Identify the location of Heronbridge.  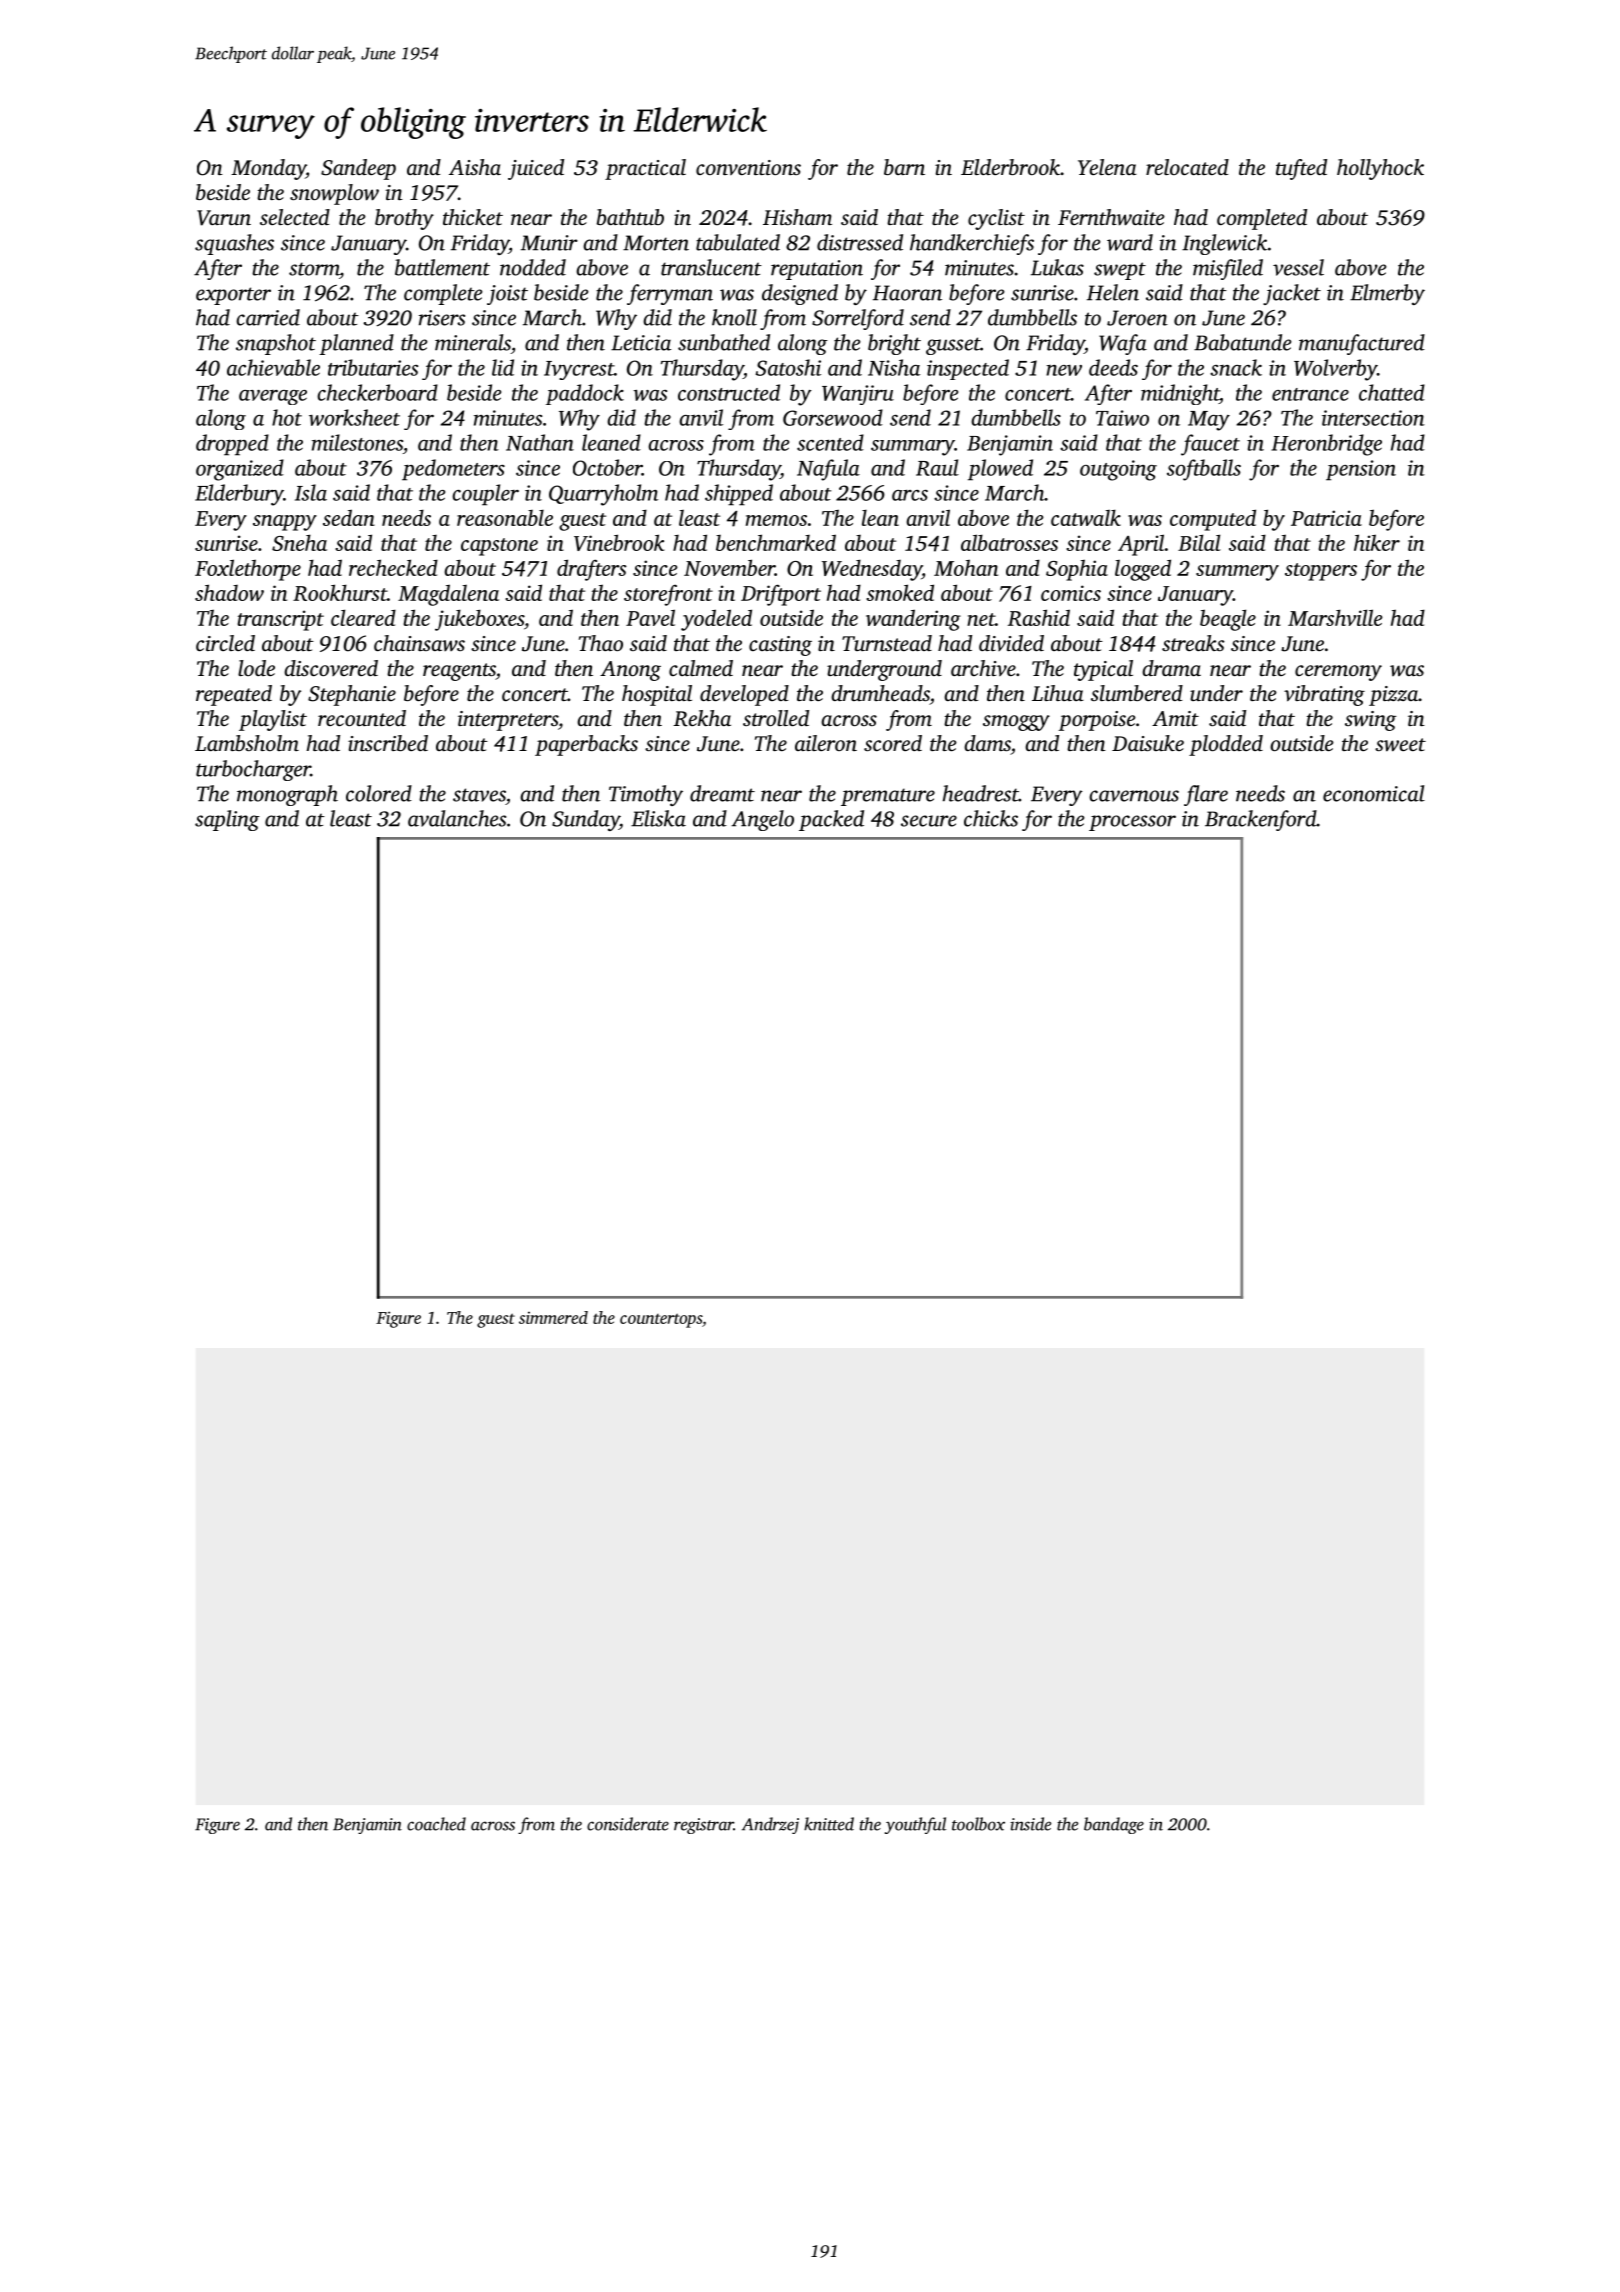
(1326, 445).
